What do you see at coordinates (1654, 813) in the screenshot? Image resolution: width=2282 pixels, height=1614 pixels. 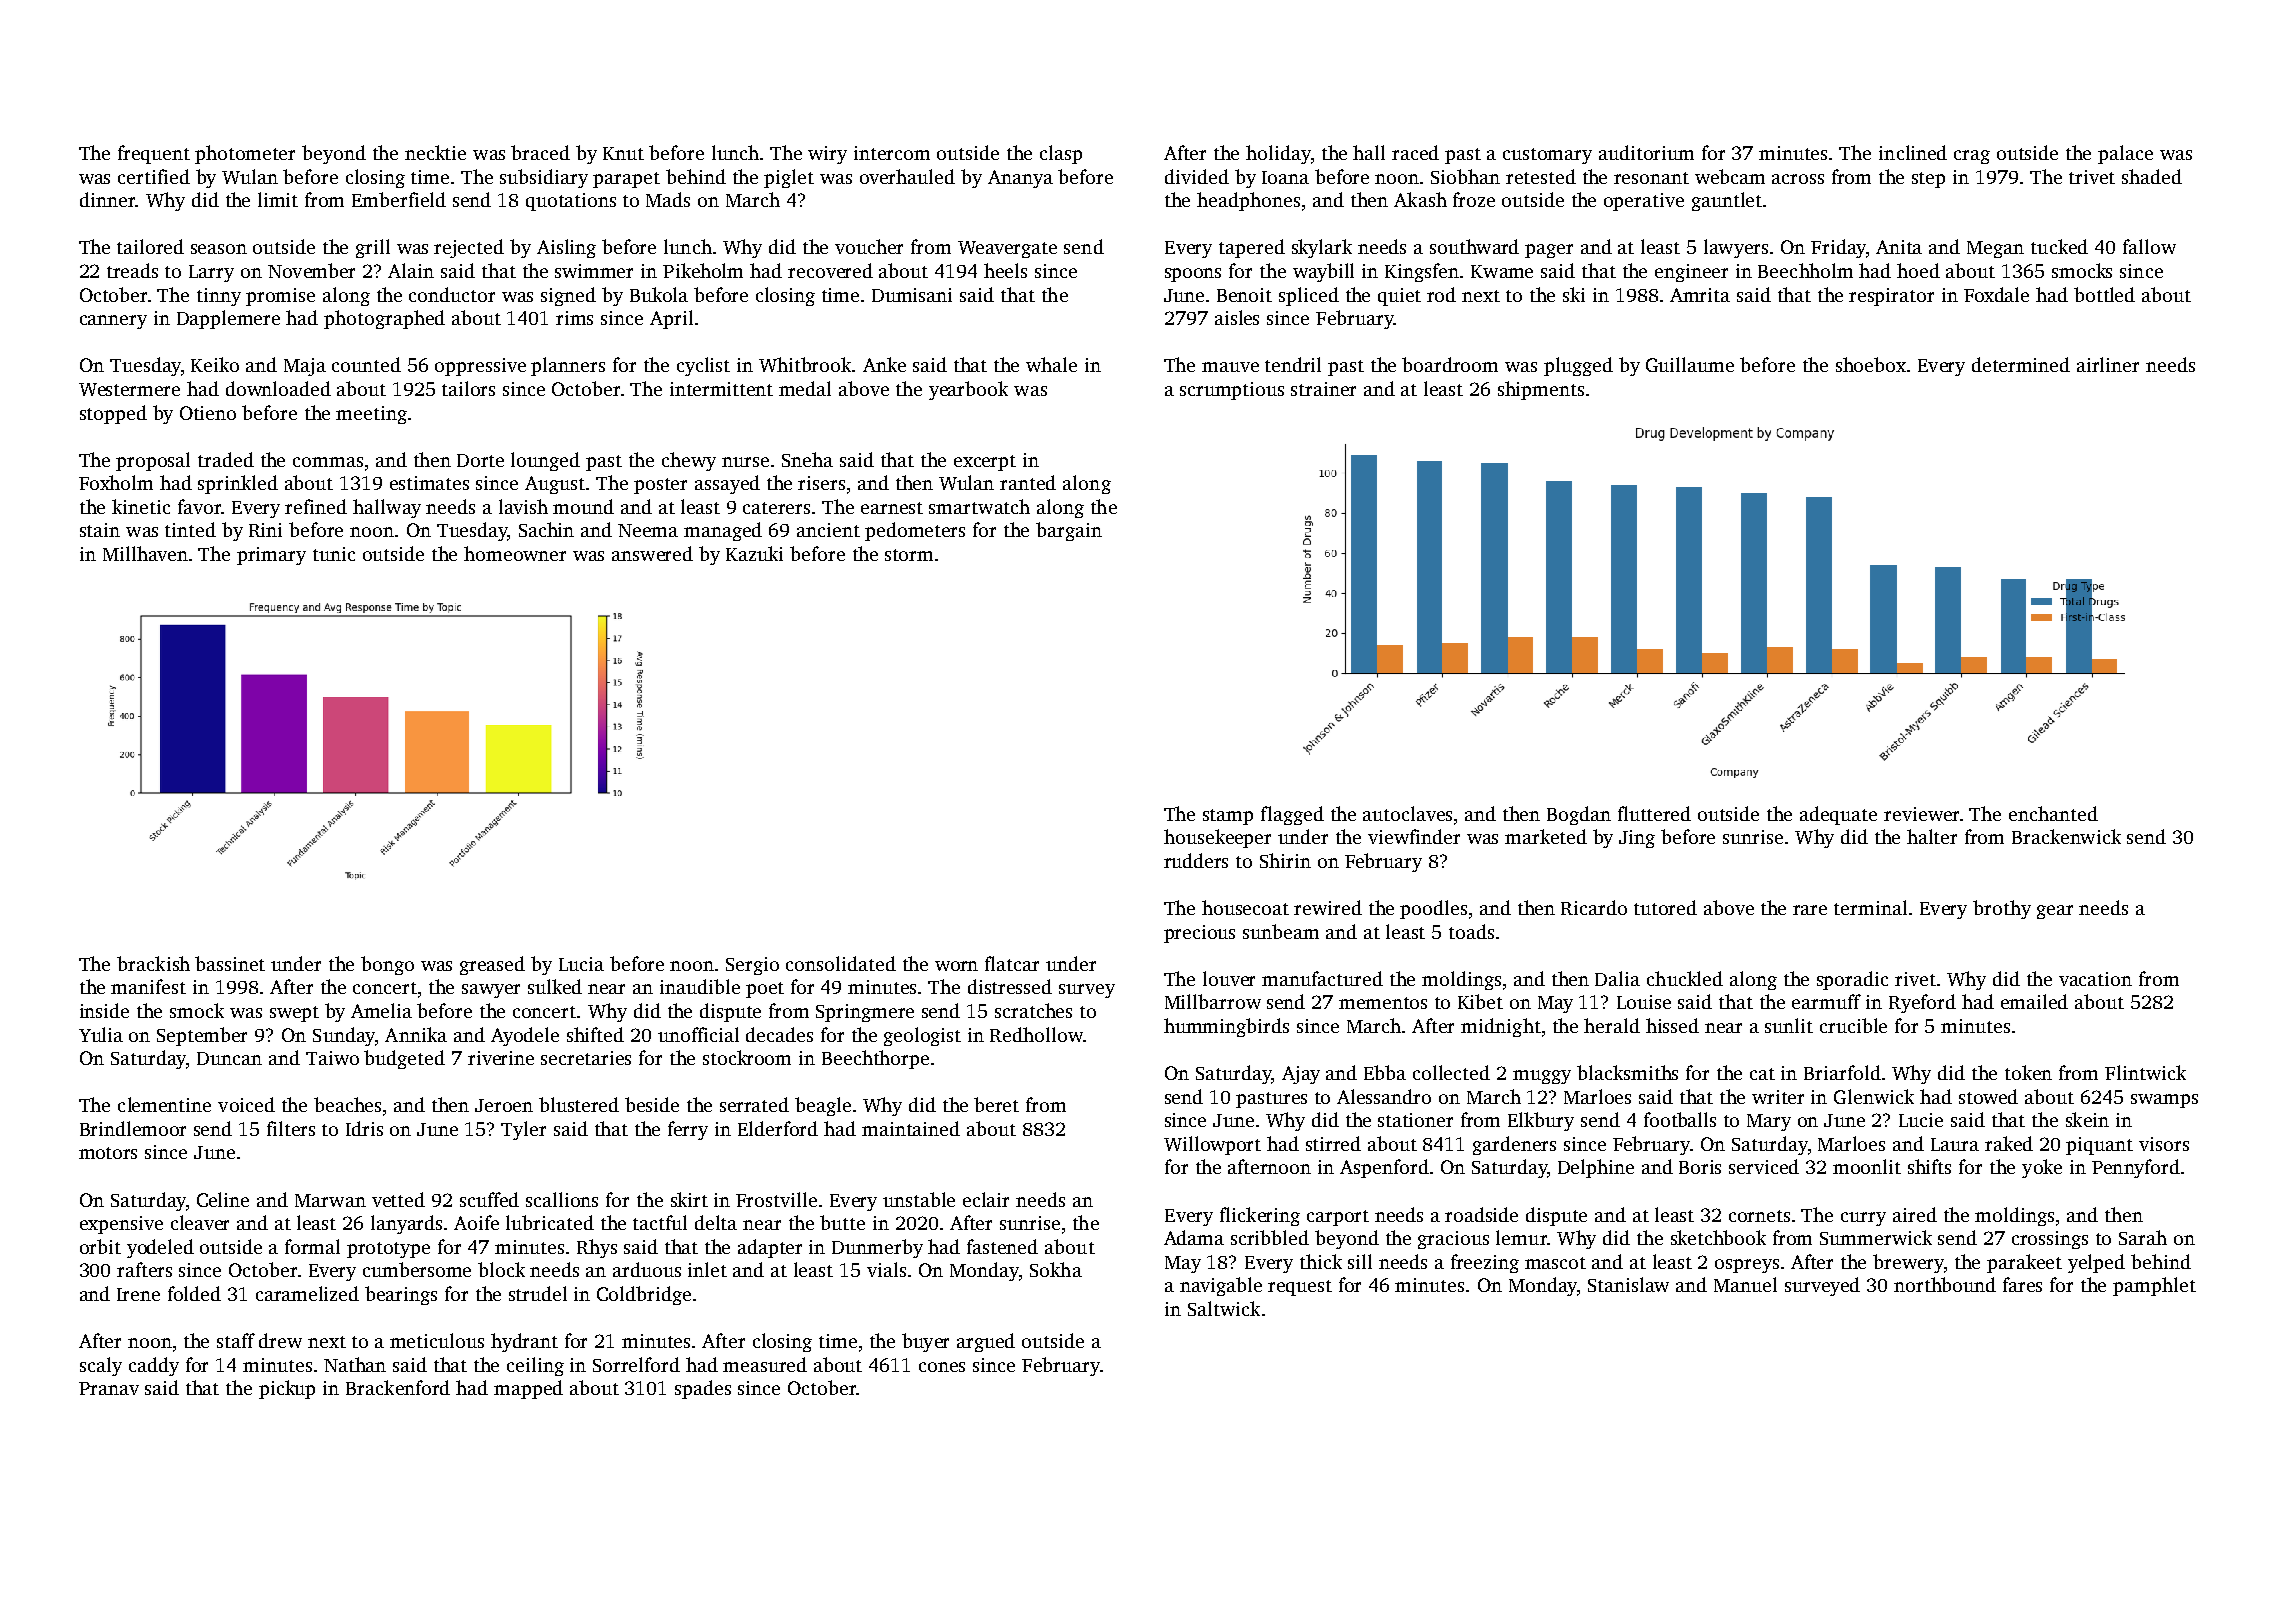 I see `fluttered` at bounding box center [1654, 813].
